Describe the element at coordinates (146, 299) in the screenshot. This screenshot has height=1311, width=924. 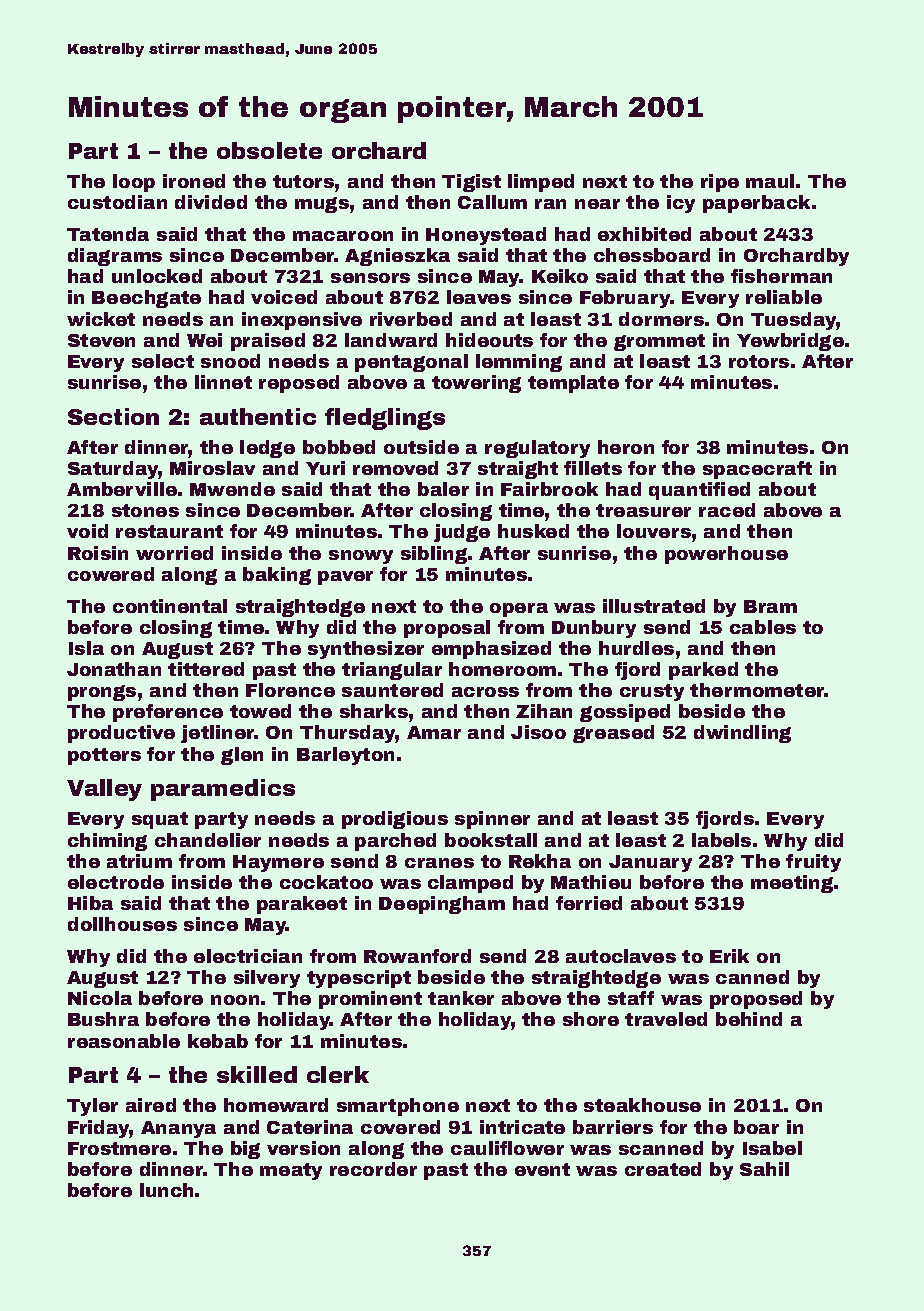
I see `Beechgate` at that location.
